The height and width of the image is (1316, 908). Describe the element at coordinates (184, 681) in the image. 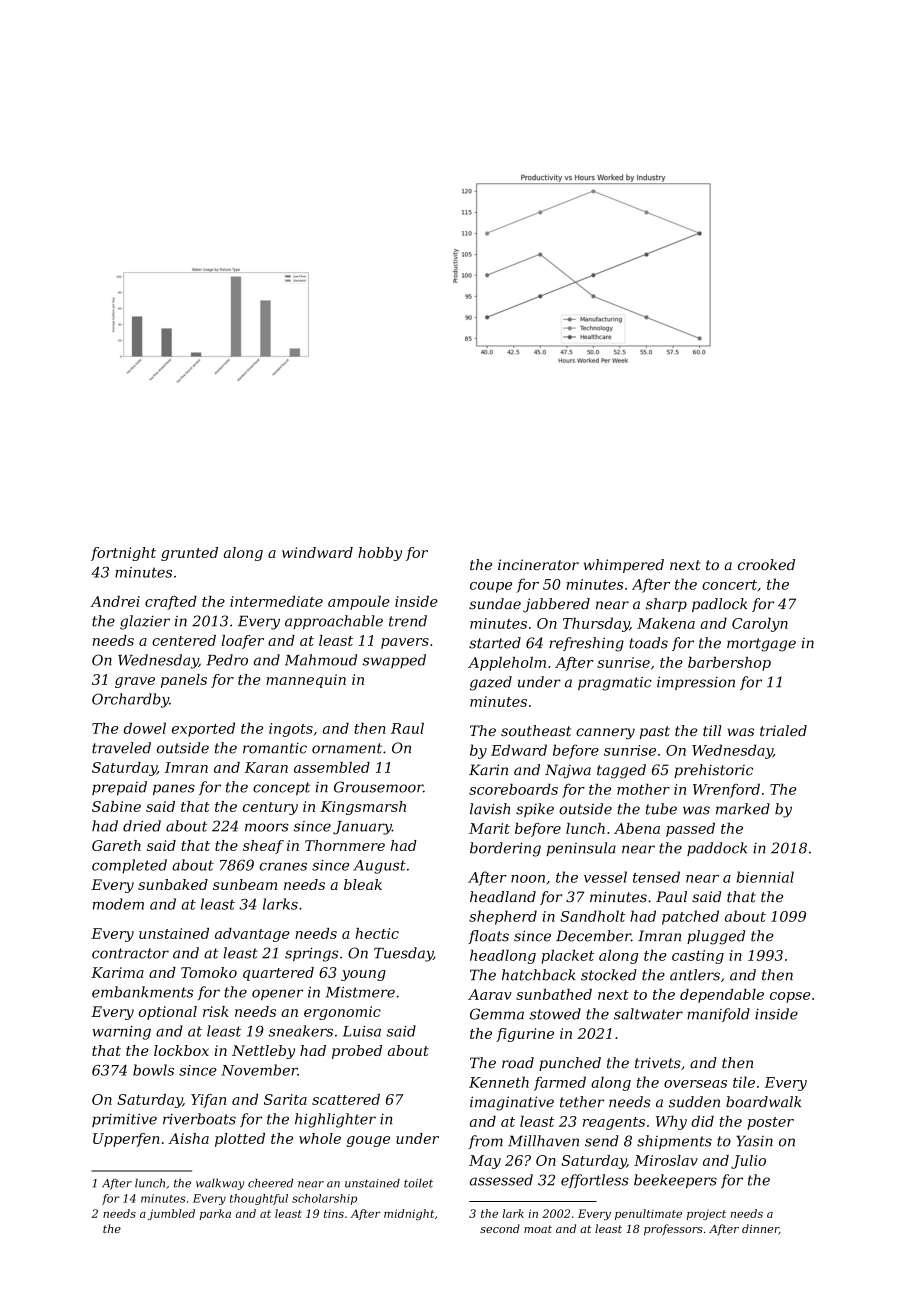

I see `panels` at that location.
